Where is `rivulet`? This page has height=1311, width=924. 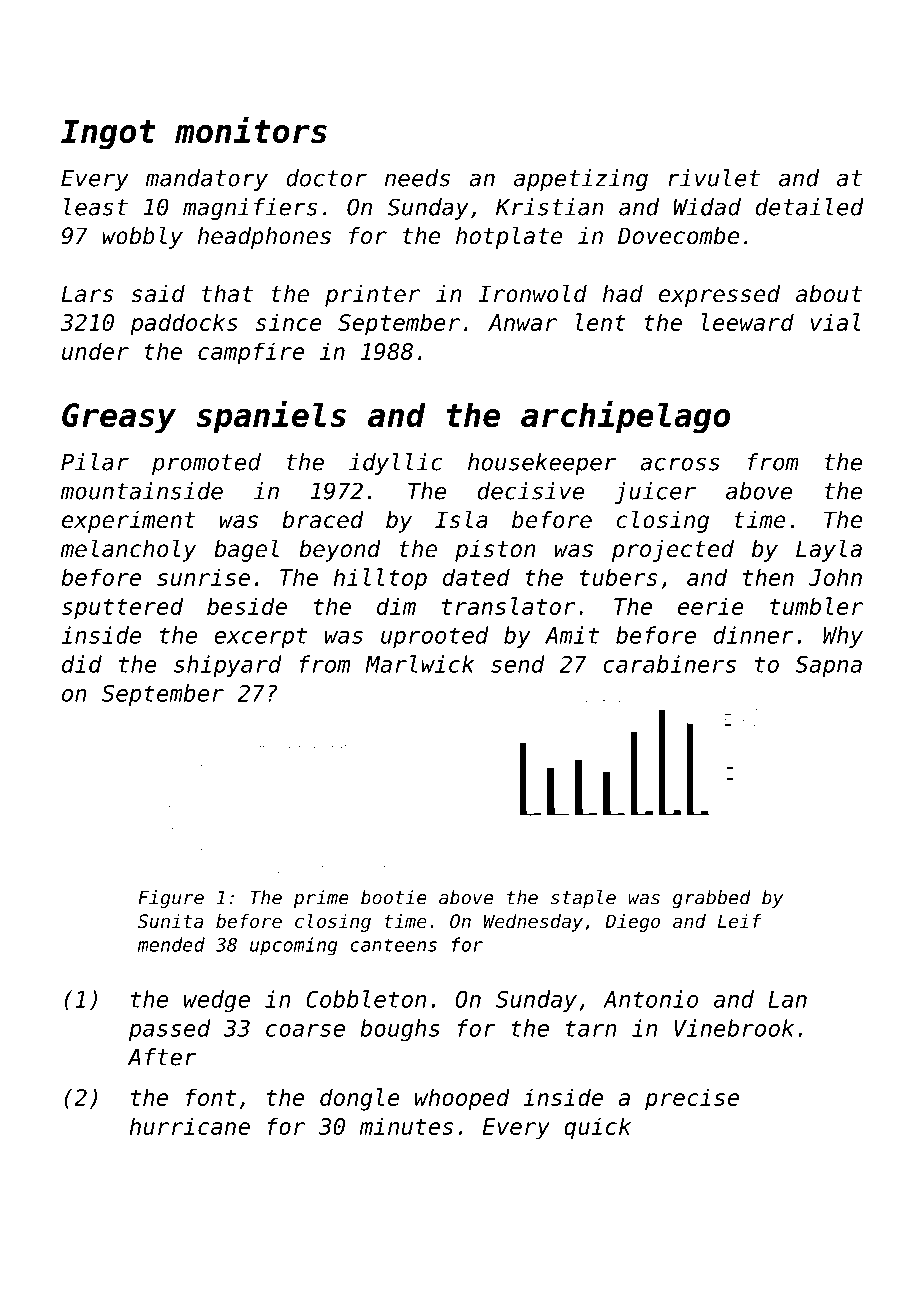
rivulet is located at coordinates (714, 178).
